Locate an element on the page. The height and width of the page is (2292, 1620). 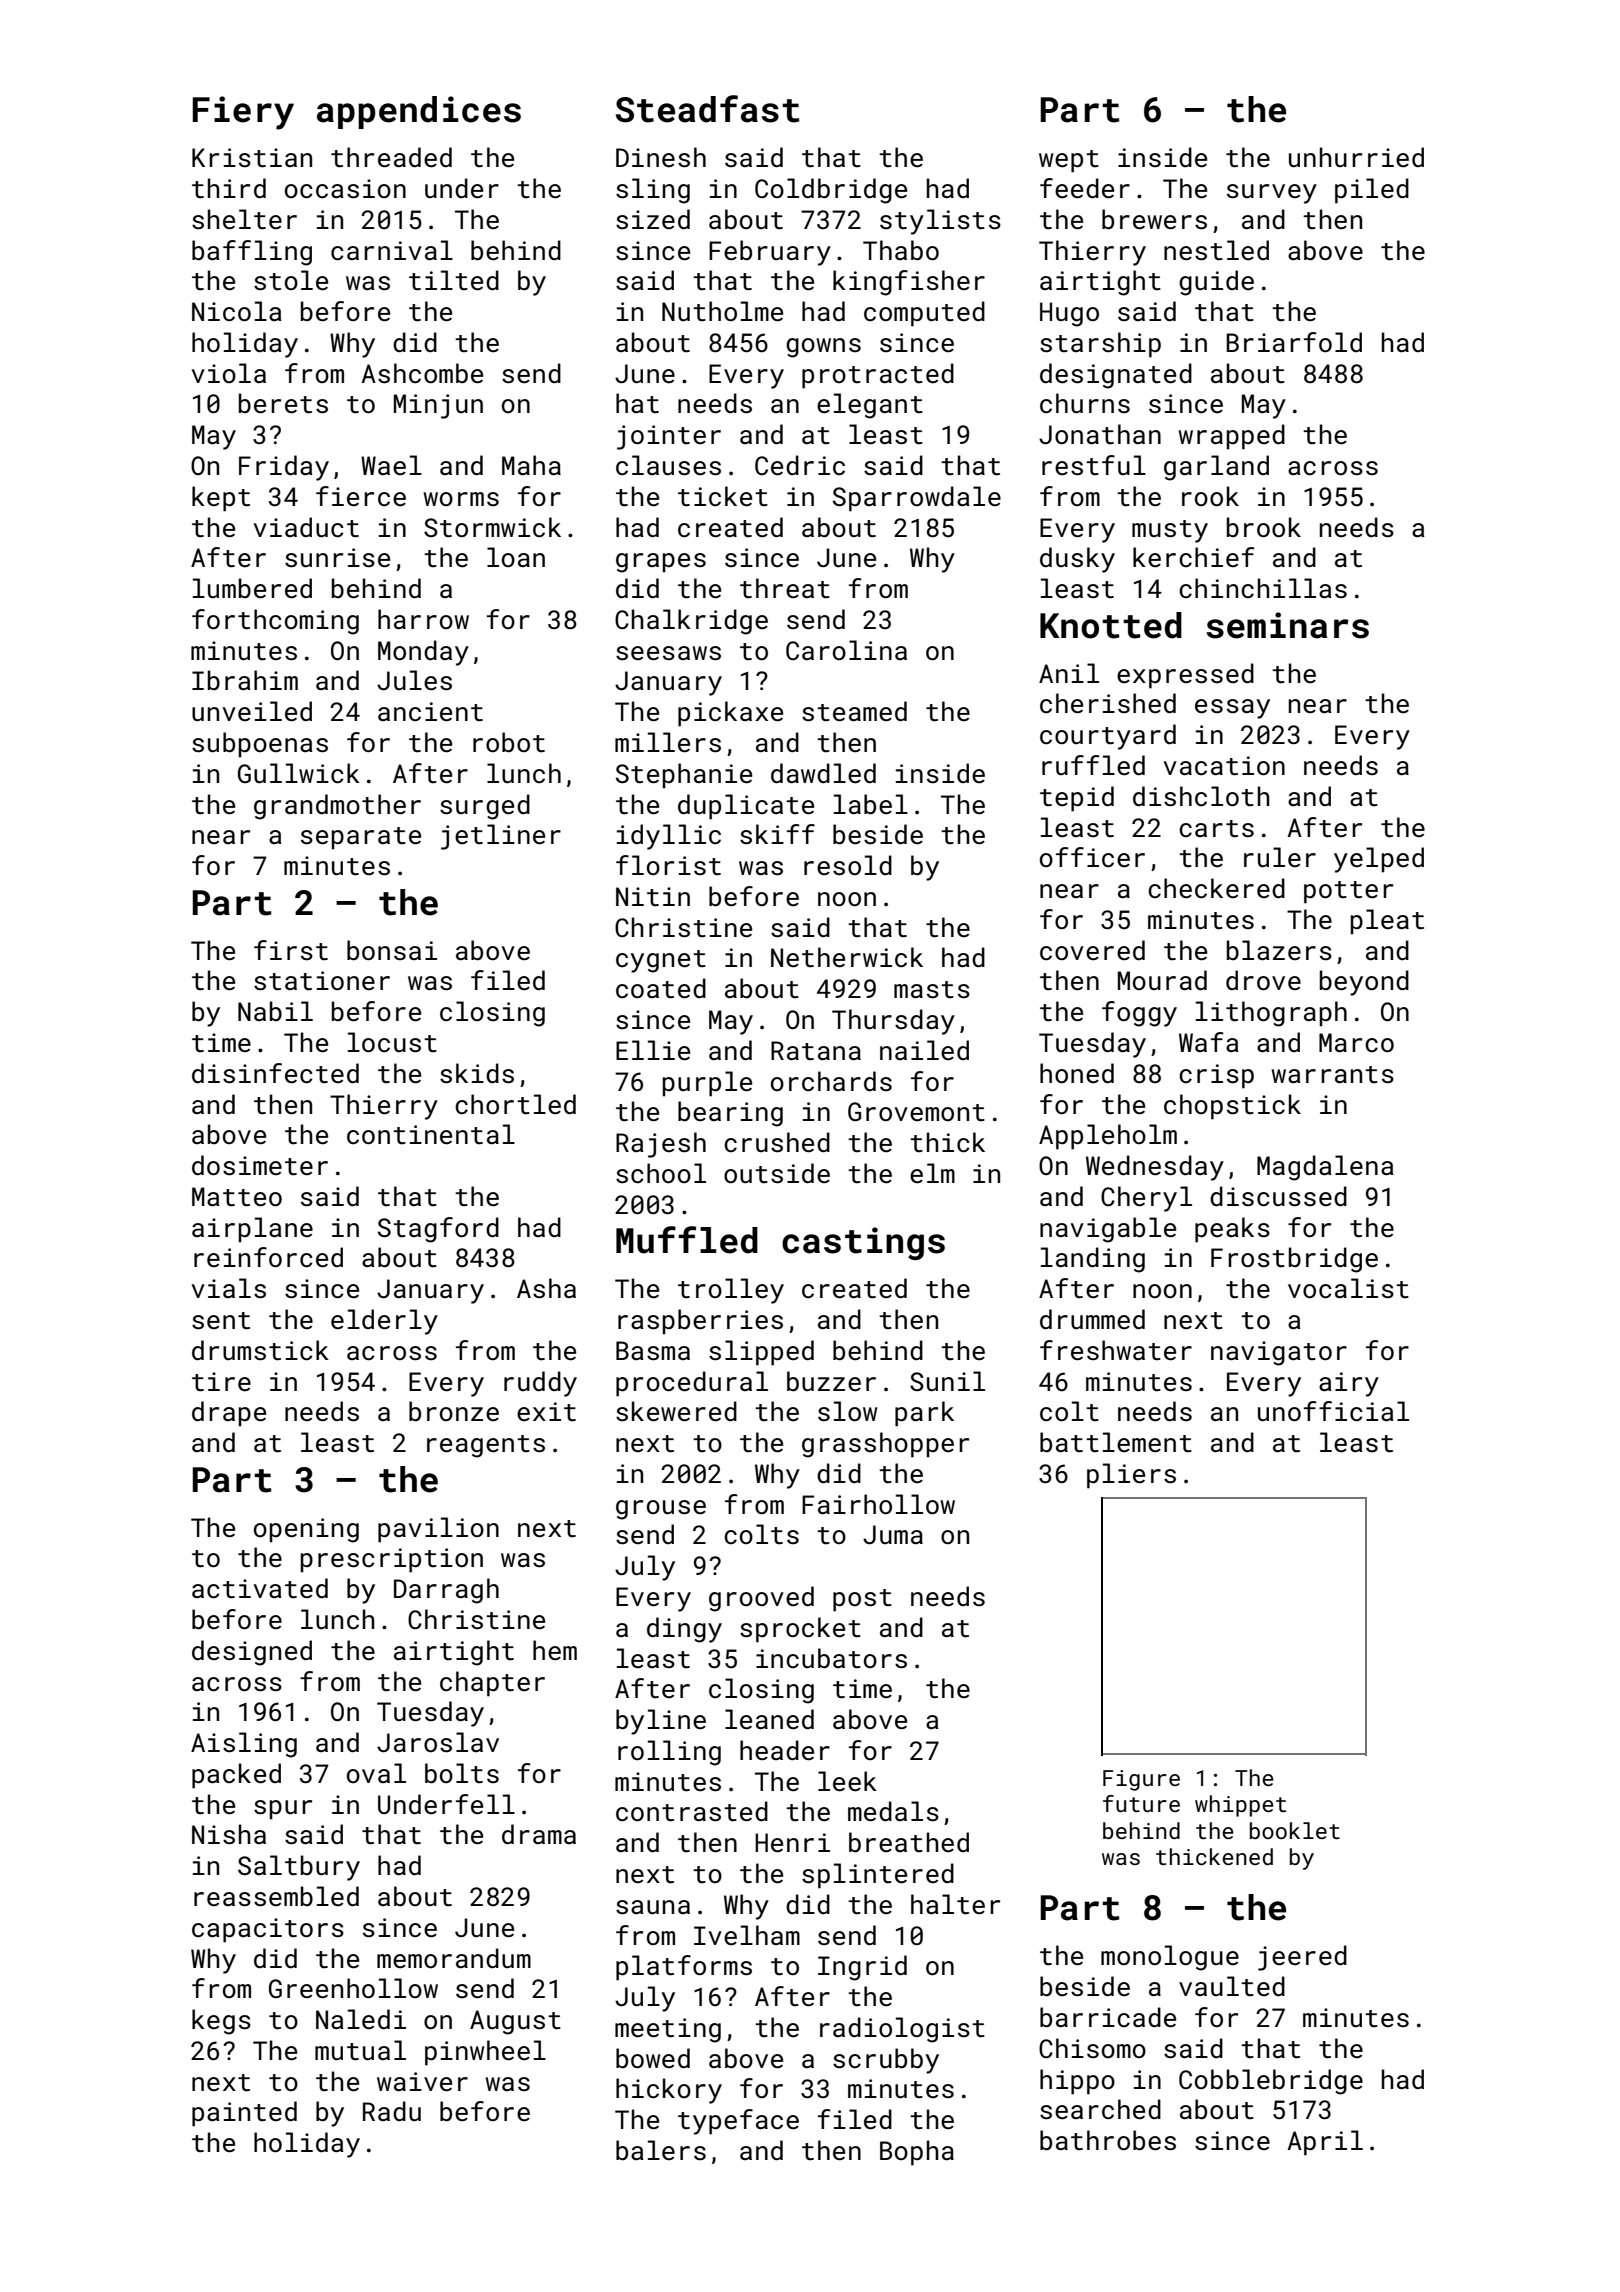
computed is located at coordinates (924, 314).
